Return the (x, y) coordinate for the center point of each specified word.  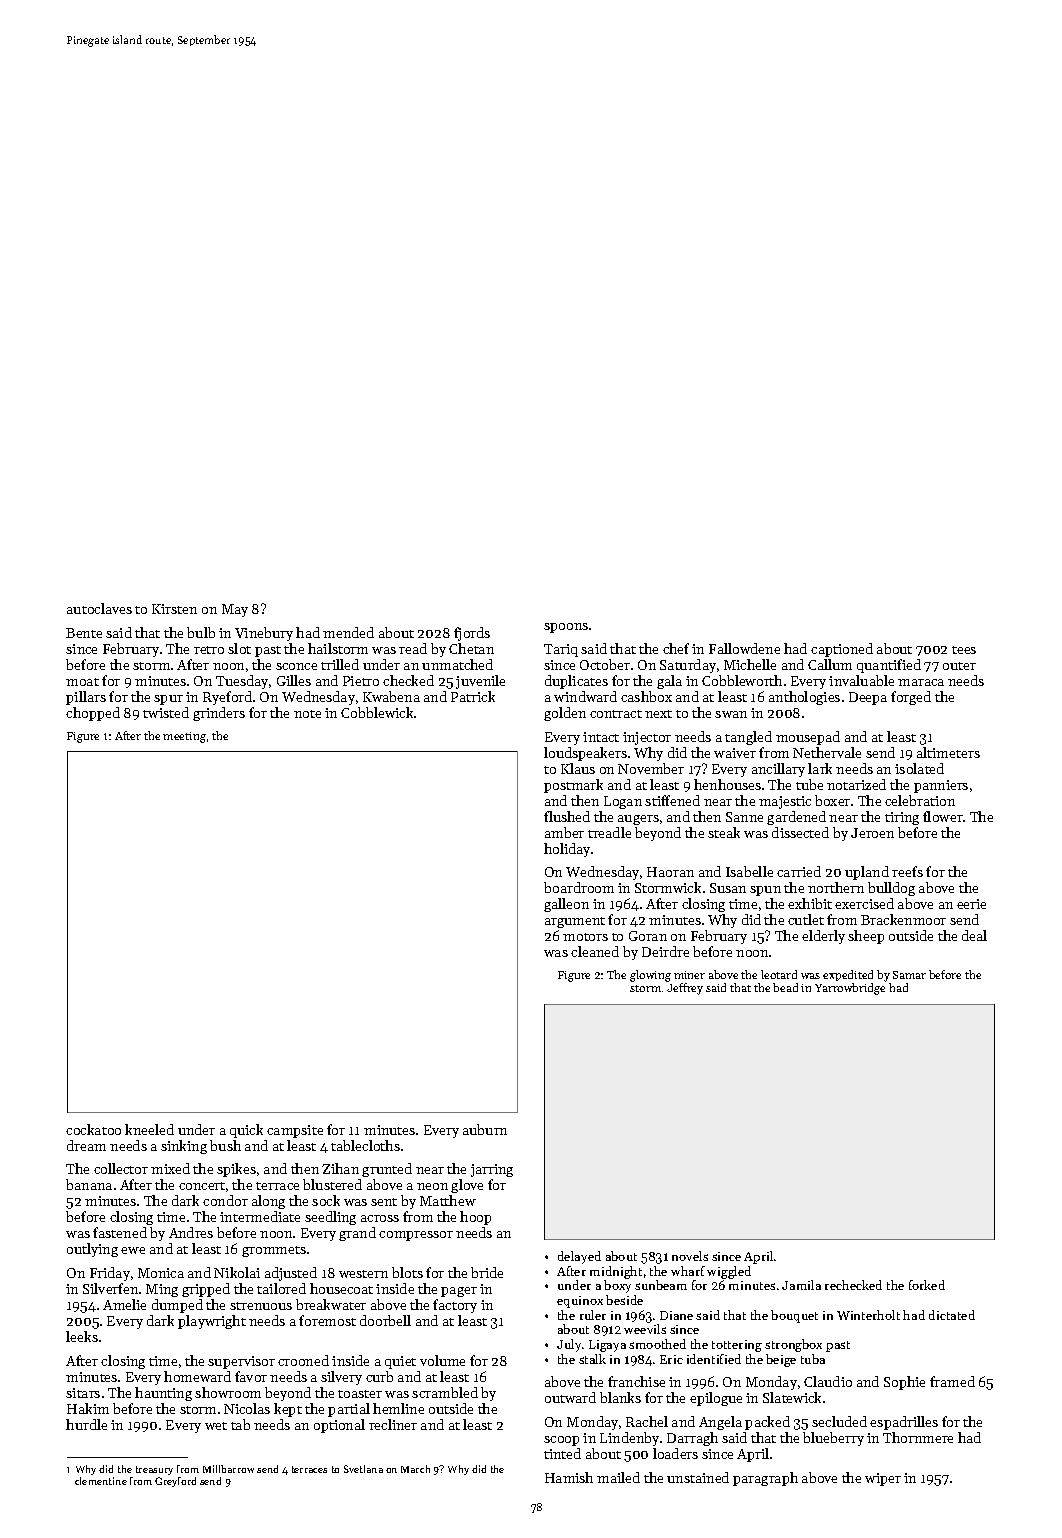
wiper (883, 1479)
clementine (101, 1481)
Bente (84, 633)
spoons (566, 628)
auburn (485, 1129)
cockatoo (93, 1129)
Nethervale (827, 752)
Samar (909, 975)
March (415, 1469)
